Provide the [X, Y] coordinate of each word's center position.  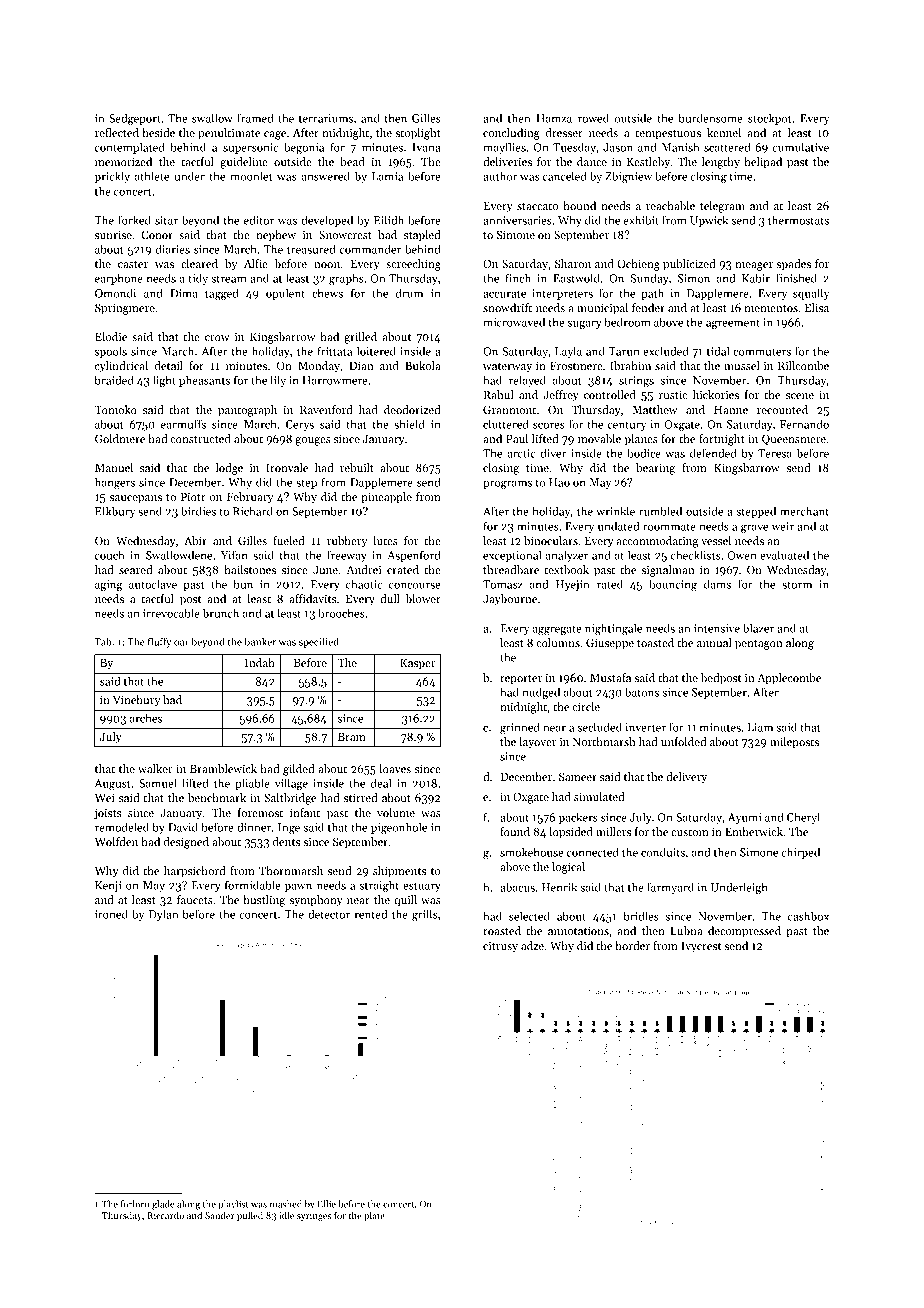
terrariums [326, 118]
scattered [727, 147]
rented [371, 914]
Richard [253, 511]
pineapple [386, 498]
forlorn [135, 1204]
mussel [741, 365]
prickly [112, 177]
